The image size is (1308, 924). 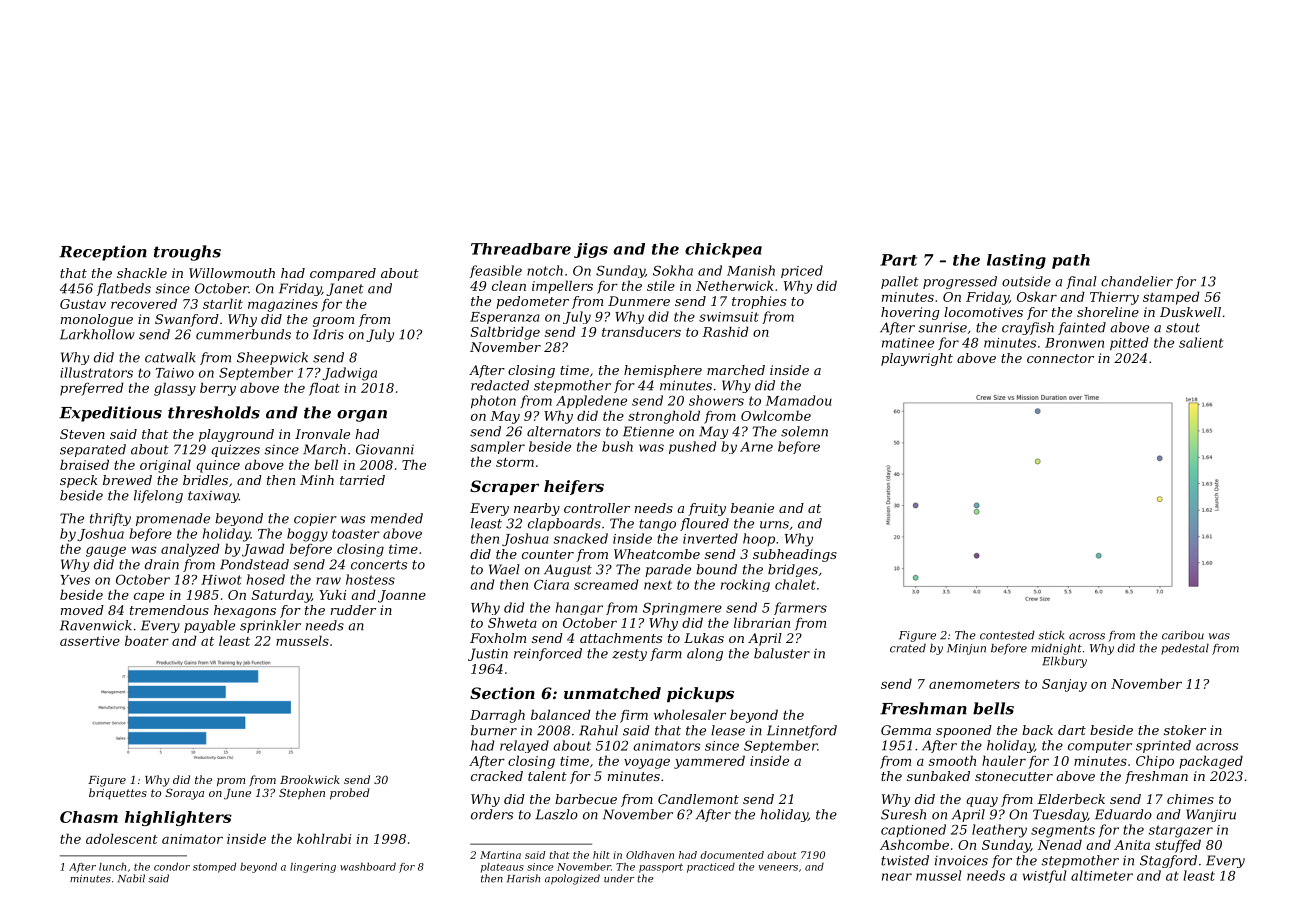 I want to click on monologue, so click(x=97, y=320).
